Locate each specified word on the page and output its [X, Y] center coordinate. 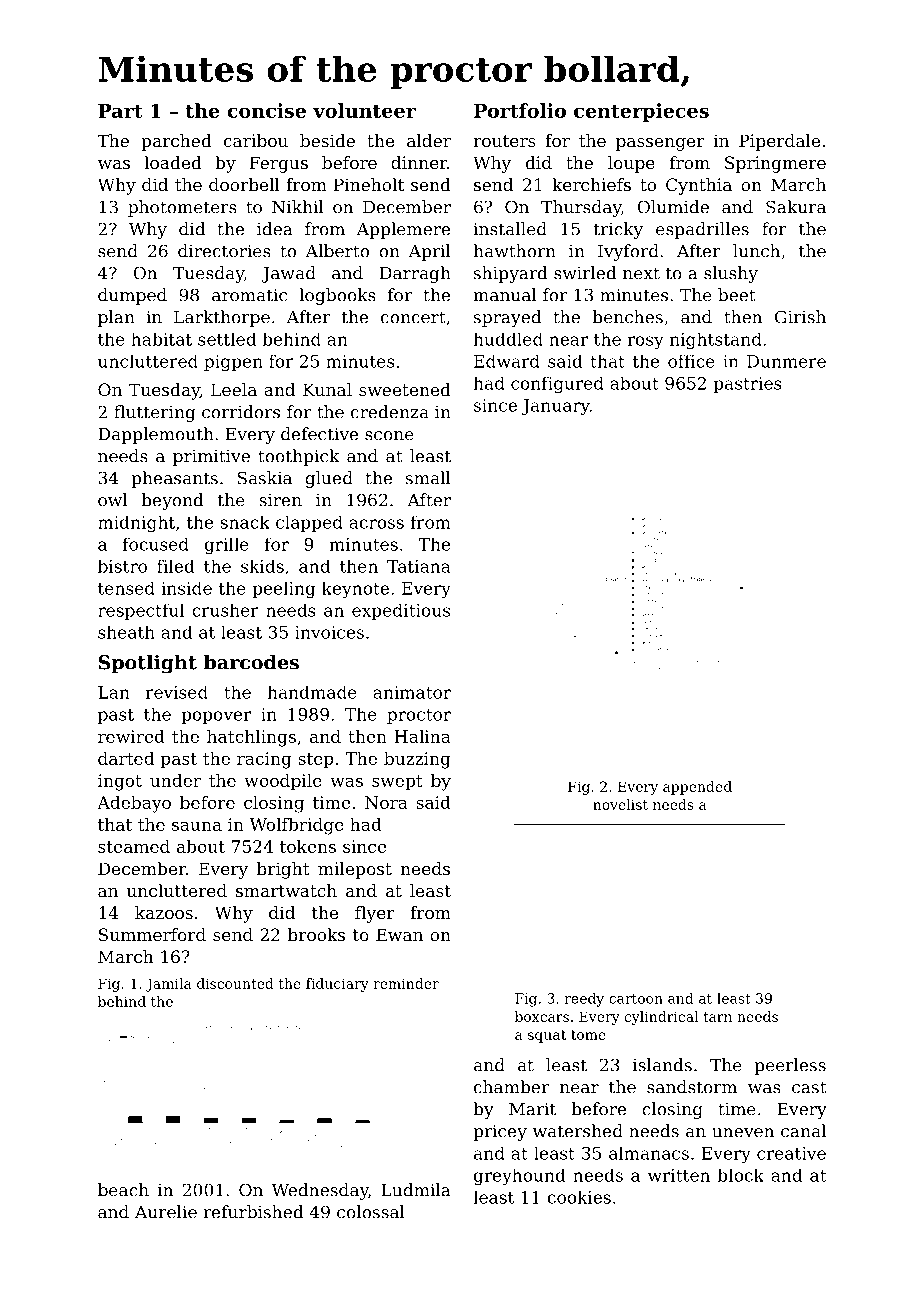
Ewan [399, 934]
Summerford [152, 934]
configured [557, 384]
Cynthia [699, 186]
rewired [131, 736]
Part [120, 111]
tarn [717, 1017]
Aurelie [166, 1212]
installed [510, 229]
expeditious [401, 612]
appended [697, 788]
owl [112, 500]
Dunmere [786, 361]
